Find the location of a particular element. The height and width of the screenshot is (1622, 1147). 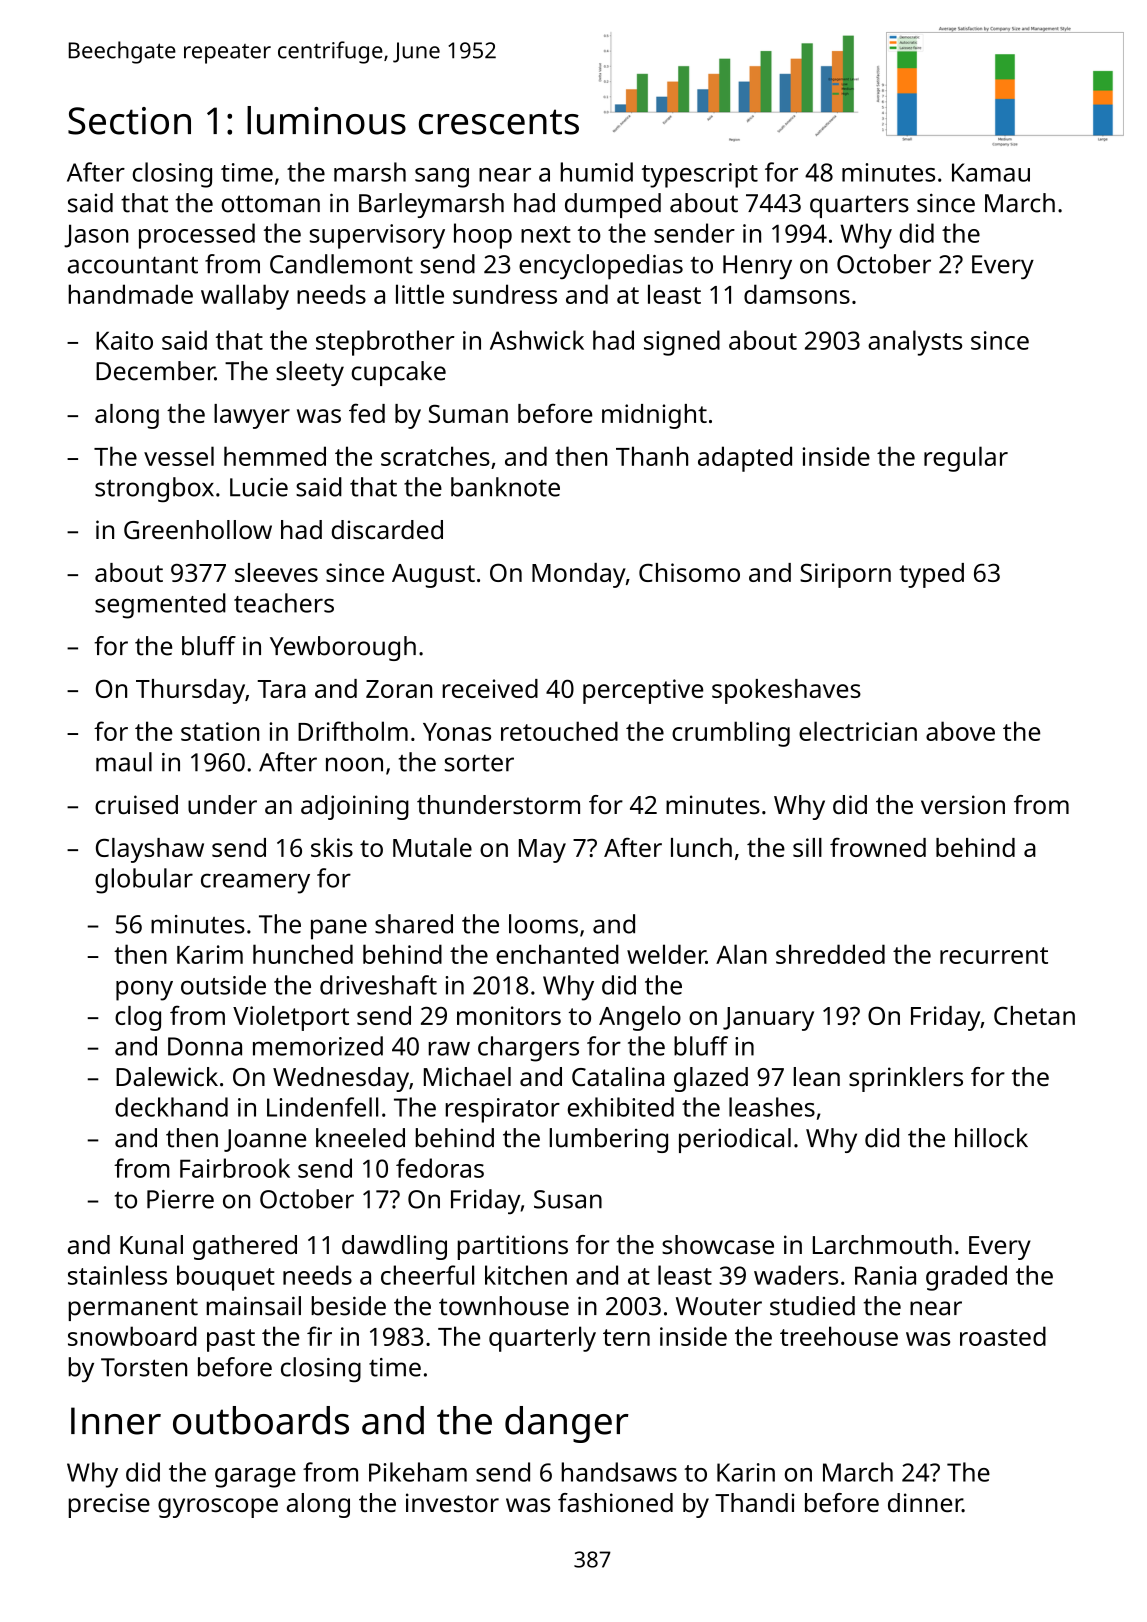

Tara is located at coordinates (281, 689).
